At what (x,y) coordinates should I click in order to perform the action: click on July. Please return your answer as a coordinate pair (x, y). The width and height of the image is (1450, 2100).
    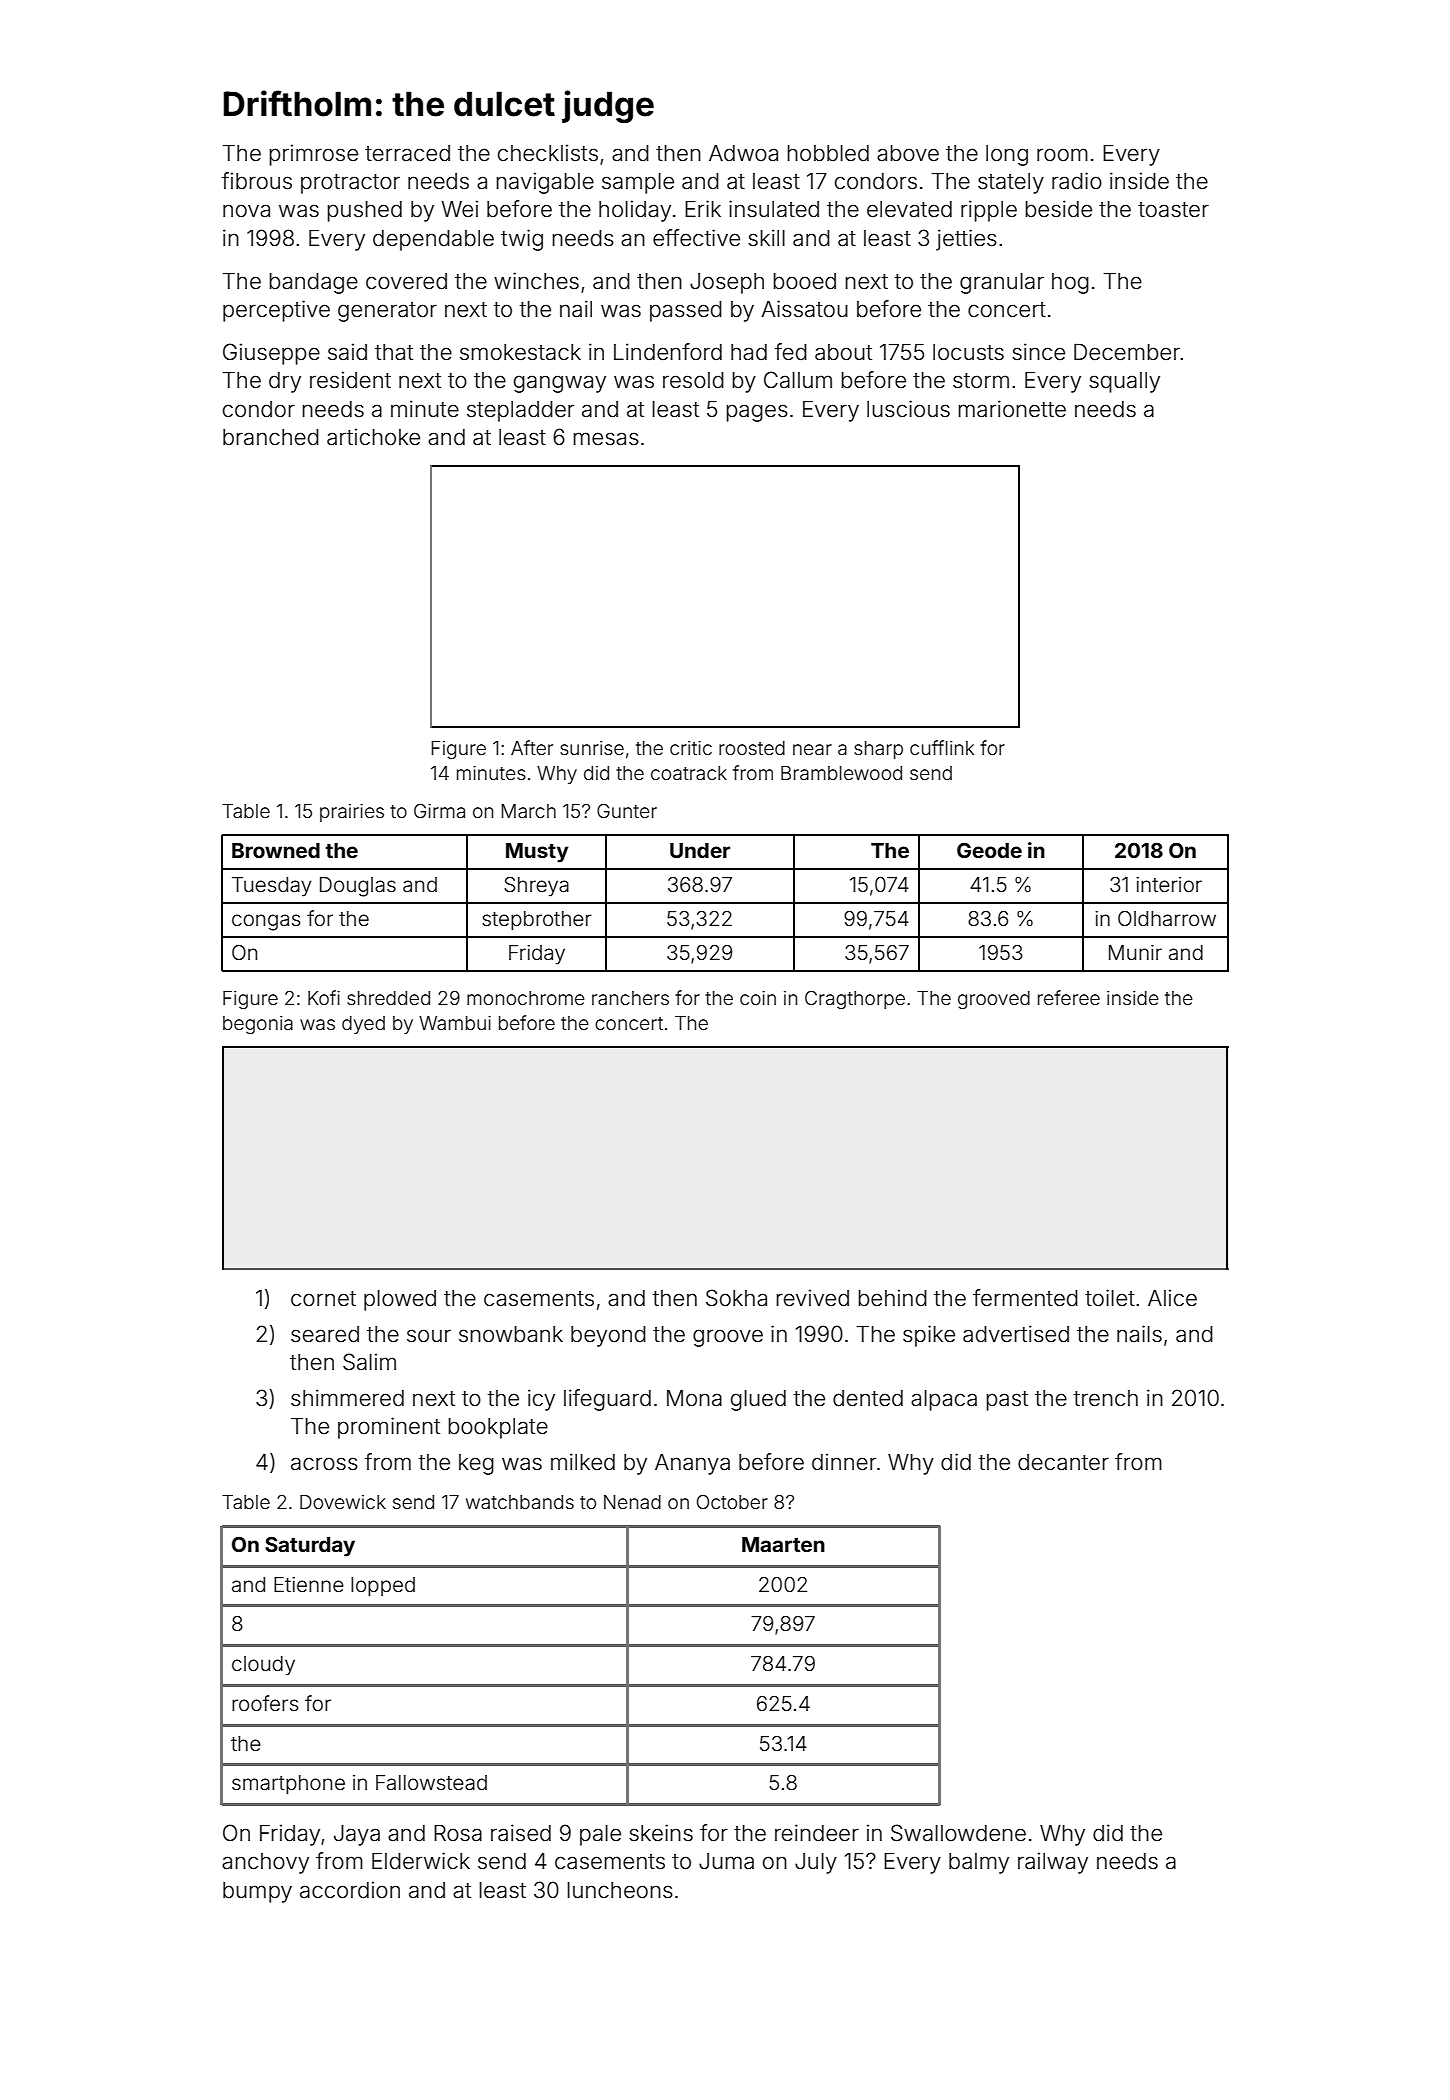
    Looking at the image, I should click on (816, 1863).
